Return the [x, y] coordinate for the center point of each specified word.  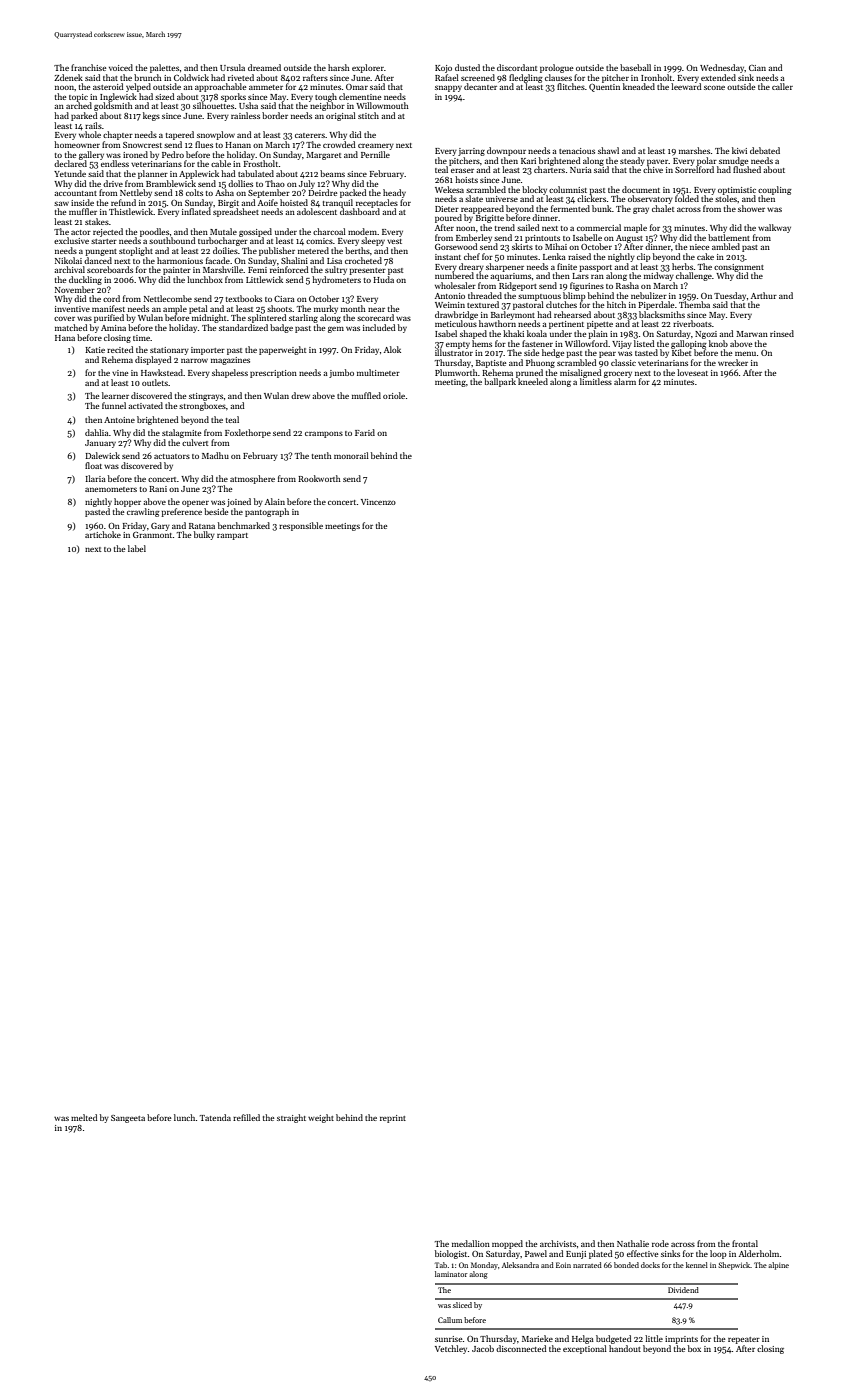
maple [635, 228]
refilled [246, 1117]
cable [221, 163]
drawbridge [456, 315]
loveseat [692, 372]
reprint [393, 1119]
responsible [301, 526]
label [137, 548]
